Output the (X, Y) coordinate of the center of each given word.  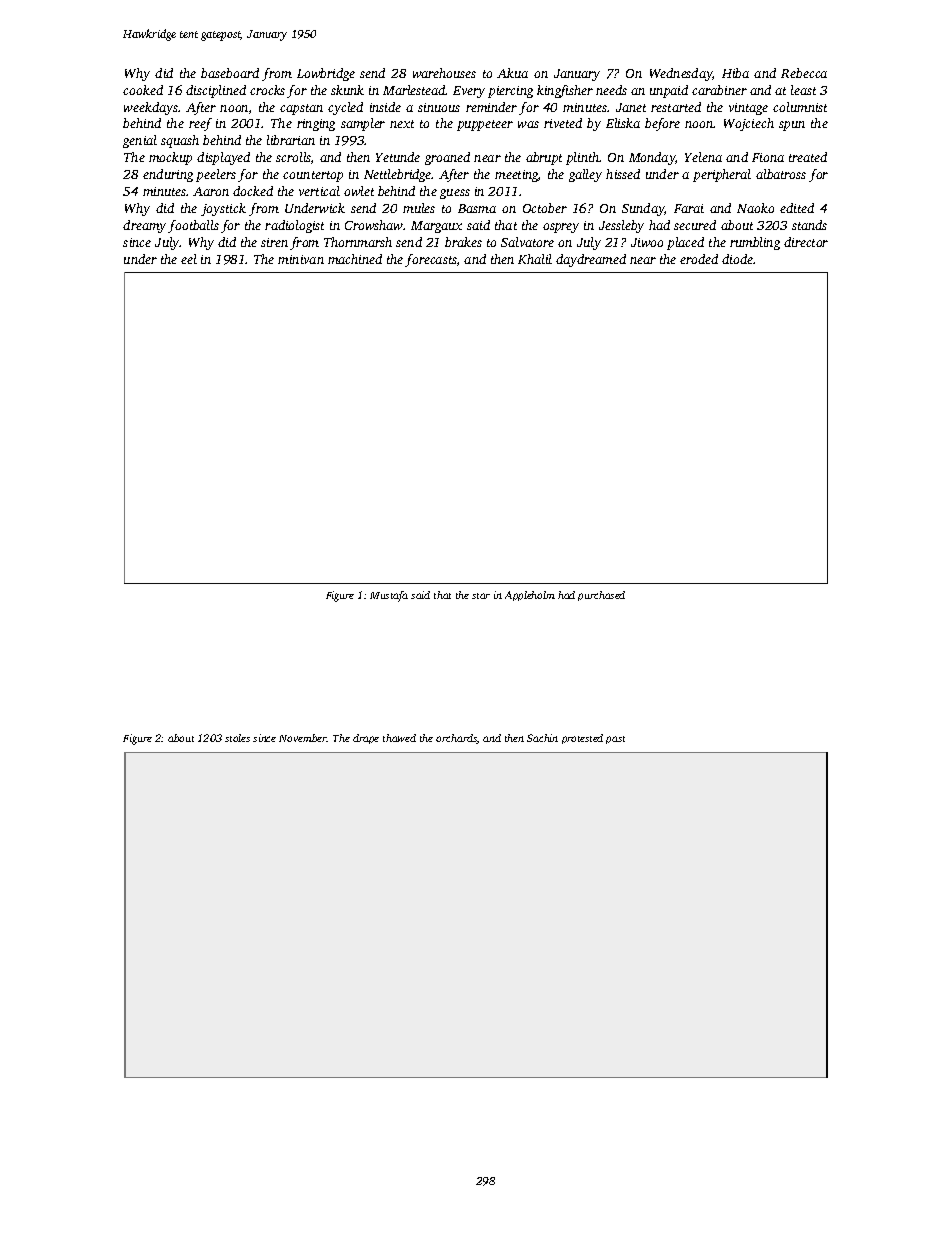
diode (737, 259)
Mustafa (389, 596)
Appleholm (530, 596)
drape (366, 739)
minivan (301, 259)
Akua (512, 73)
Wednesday (681, 74)
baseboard (230, 73)
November (303, 738)
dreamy (144, 226)
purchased (601, 596)
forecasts (431, 260)
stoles (237, 738)
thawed (399, 738)
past (615, 740)
